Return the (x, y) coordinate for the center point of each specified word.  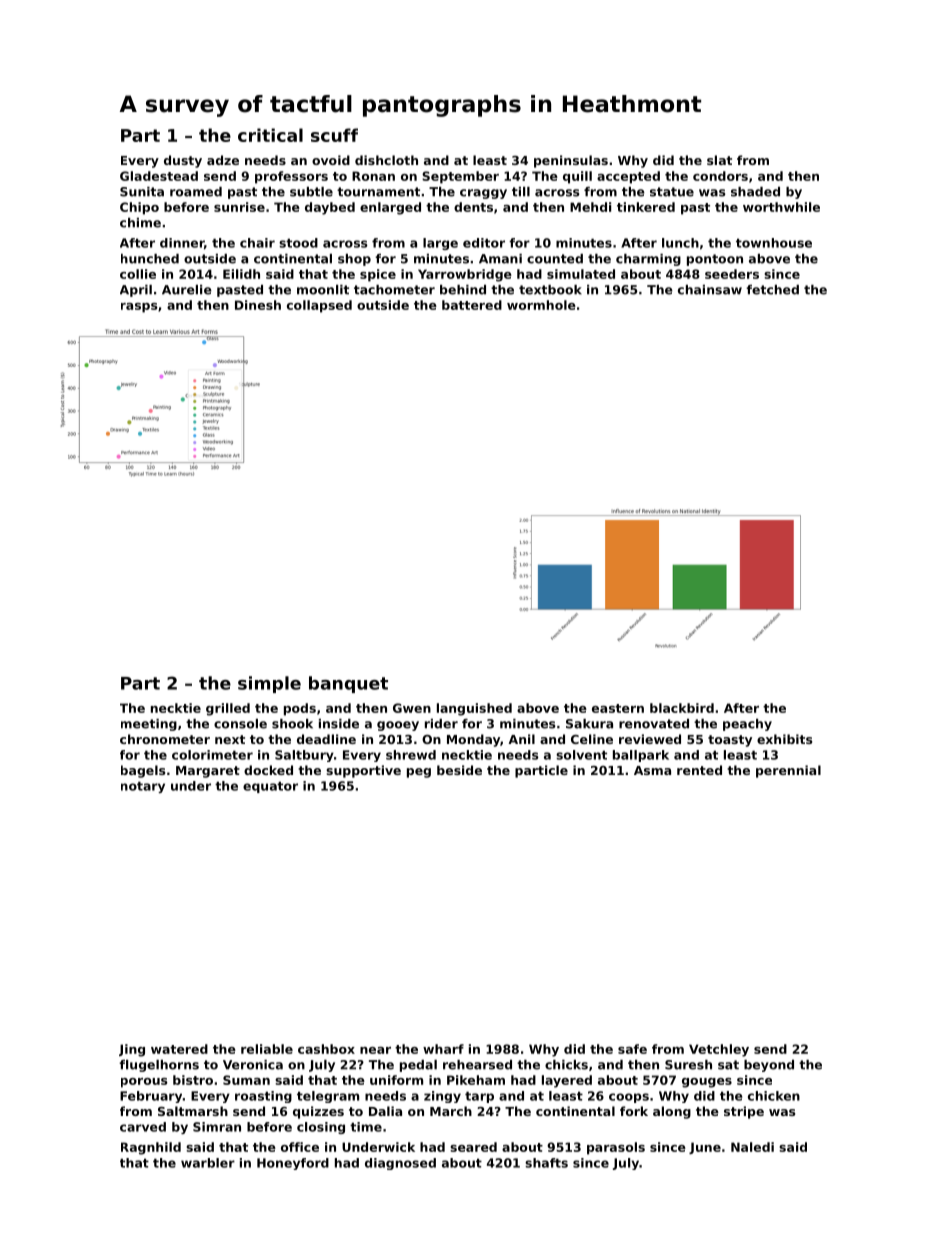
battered (472, 305)
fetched (772, 290)
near (375, 1050)
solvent (581, 755)
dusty (183, 161)
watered (179, 1049)
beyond (769, 1066)
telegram (328, 1097)
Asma (652, 770)
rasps (139, 308)
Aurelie (187, 290)
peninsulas (571, 161)
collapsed (319, 306)
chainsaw (710, 290)
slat (719, 160)
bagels (143, 771)
